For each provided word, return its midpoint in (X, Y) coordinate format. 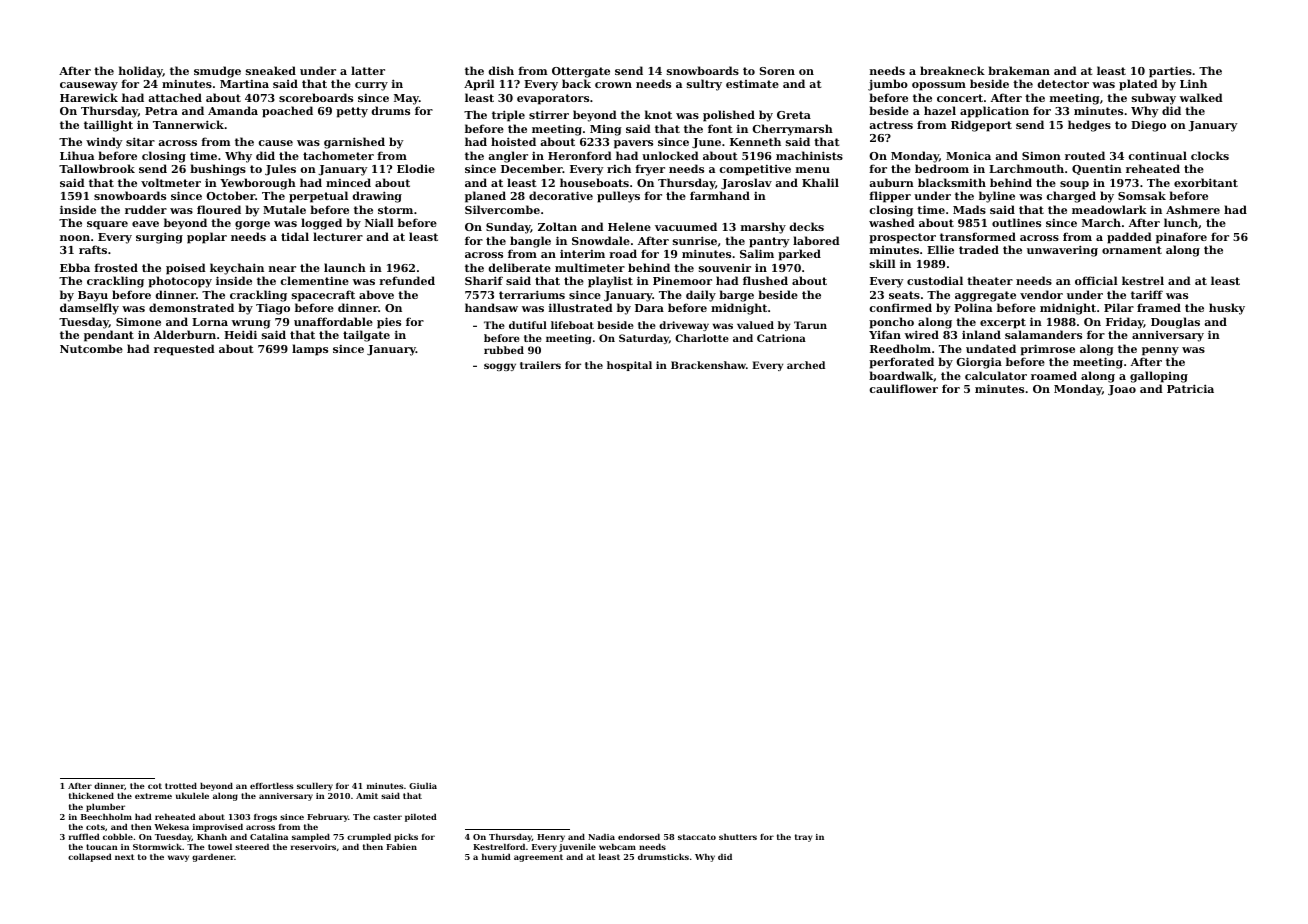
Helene (629, 226)
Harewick (89, 97)
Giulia (423, 785)
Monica (968, 155)
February (327, 817)
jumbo (888, 85)
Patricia (1190, 388)
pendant (109, 336)
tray (803, 838)
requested (184, 350)
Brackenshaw (708, 365)
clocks (1210, 155)
